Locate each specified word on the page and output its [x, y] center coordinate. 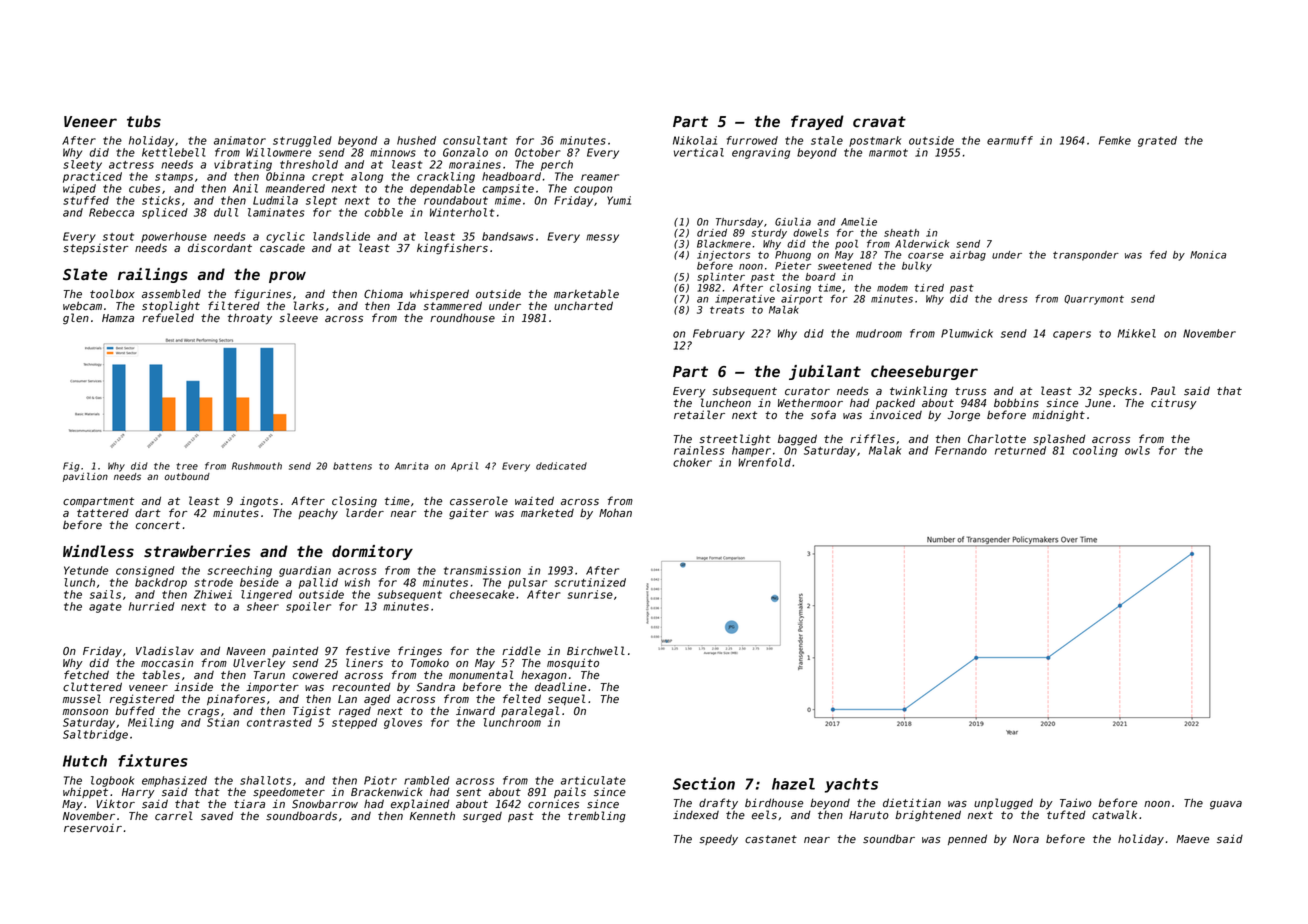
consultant [475, 140]
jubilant [825, 372]
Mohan [615, 512]
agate [105, 608]
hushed [416, 140]
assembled [171, 294]
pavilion [85, 477]
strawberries [197, 551]
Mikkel [1136, 333]
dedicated [561, 466]
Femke [1115, 140]
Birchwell [596, 651]
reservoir [93, 828]
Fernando [961, 450]
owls [1137, 450]
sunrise [590, 594]
